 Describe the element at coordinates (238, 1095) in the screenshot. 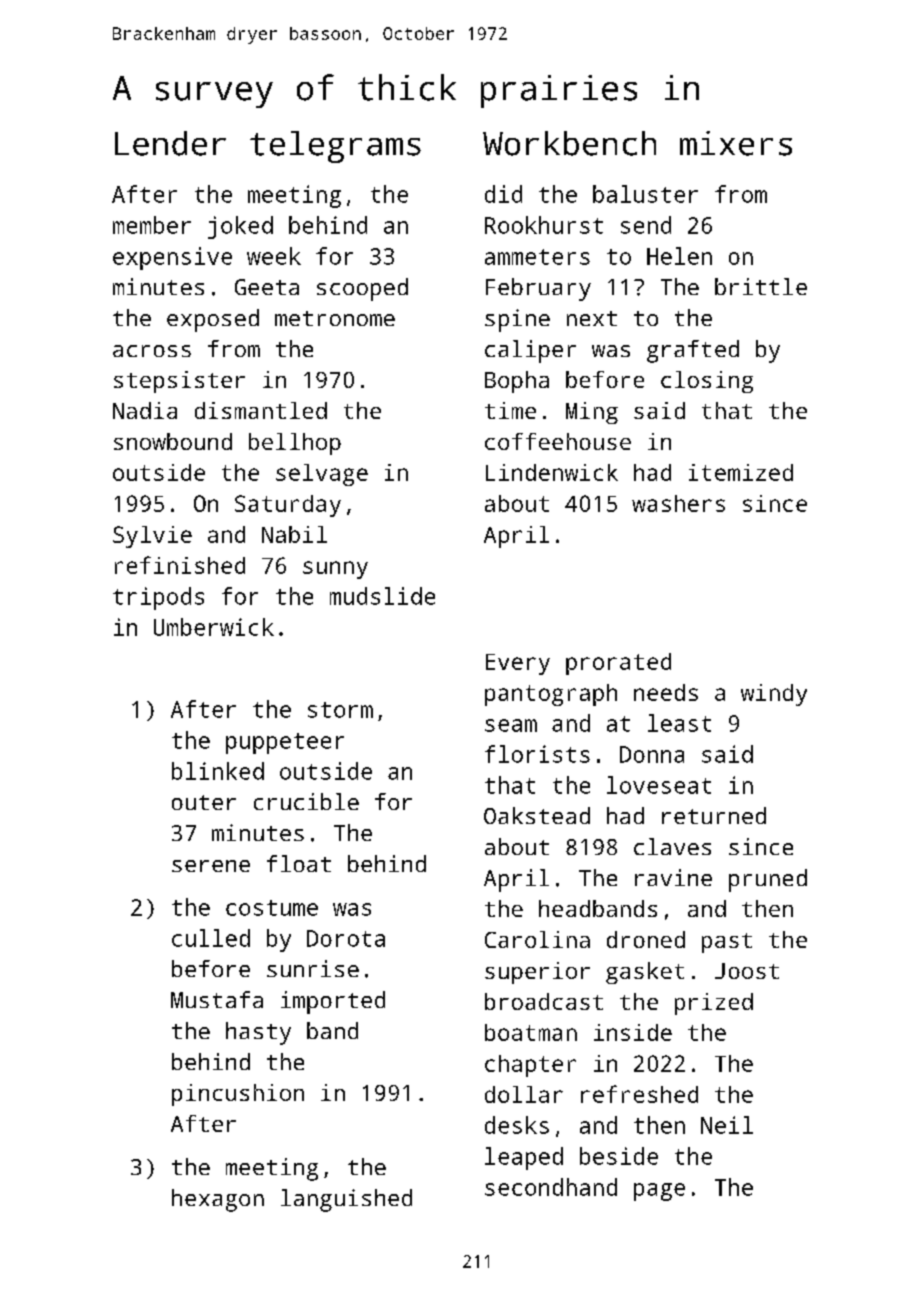

I see `pincushion` at that location.
